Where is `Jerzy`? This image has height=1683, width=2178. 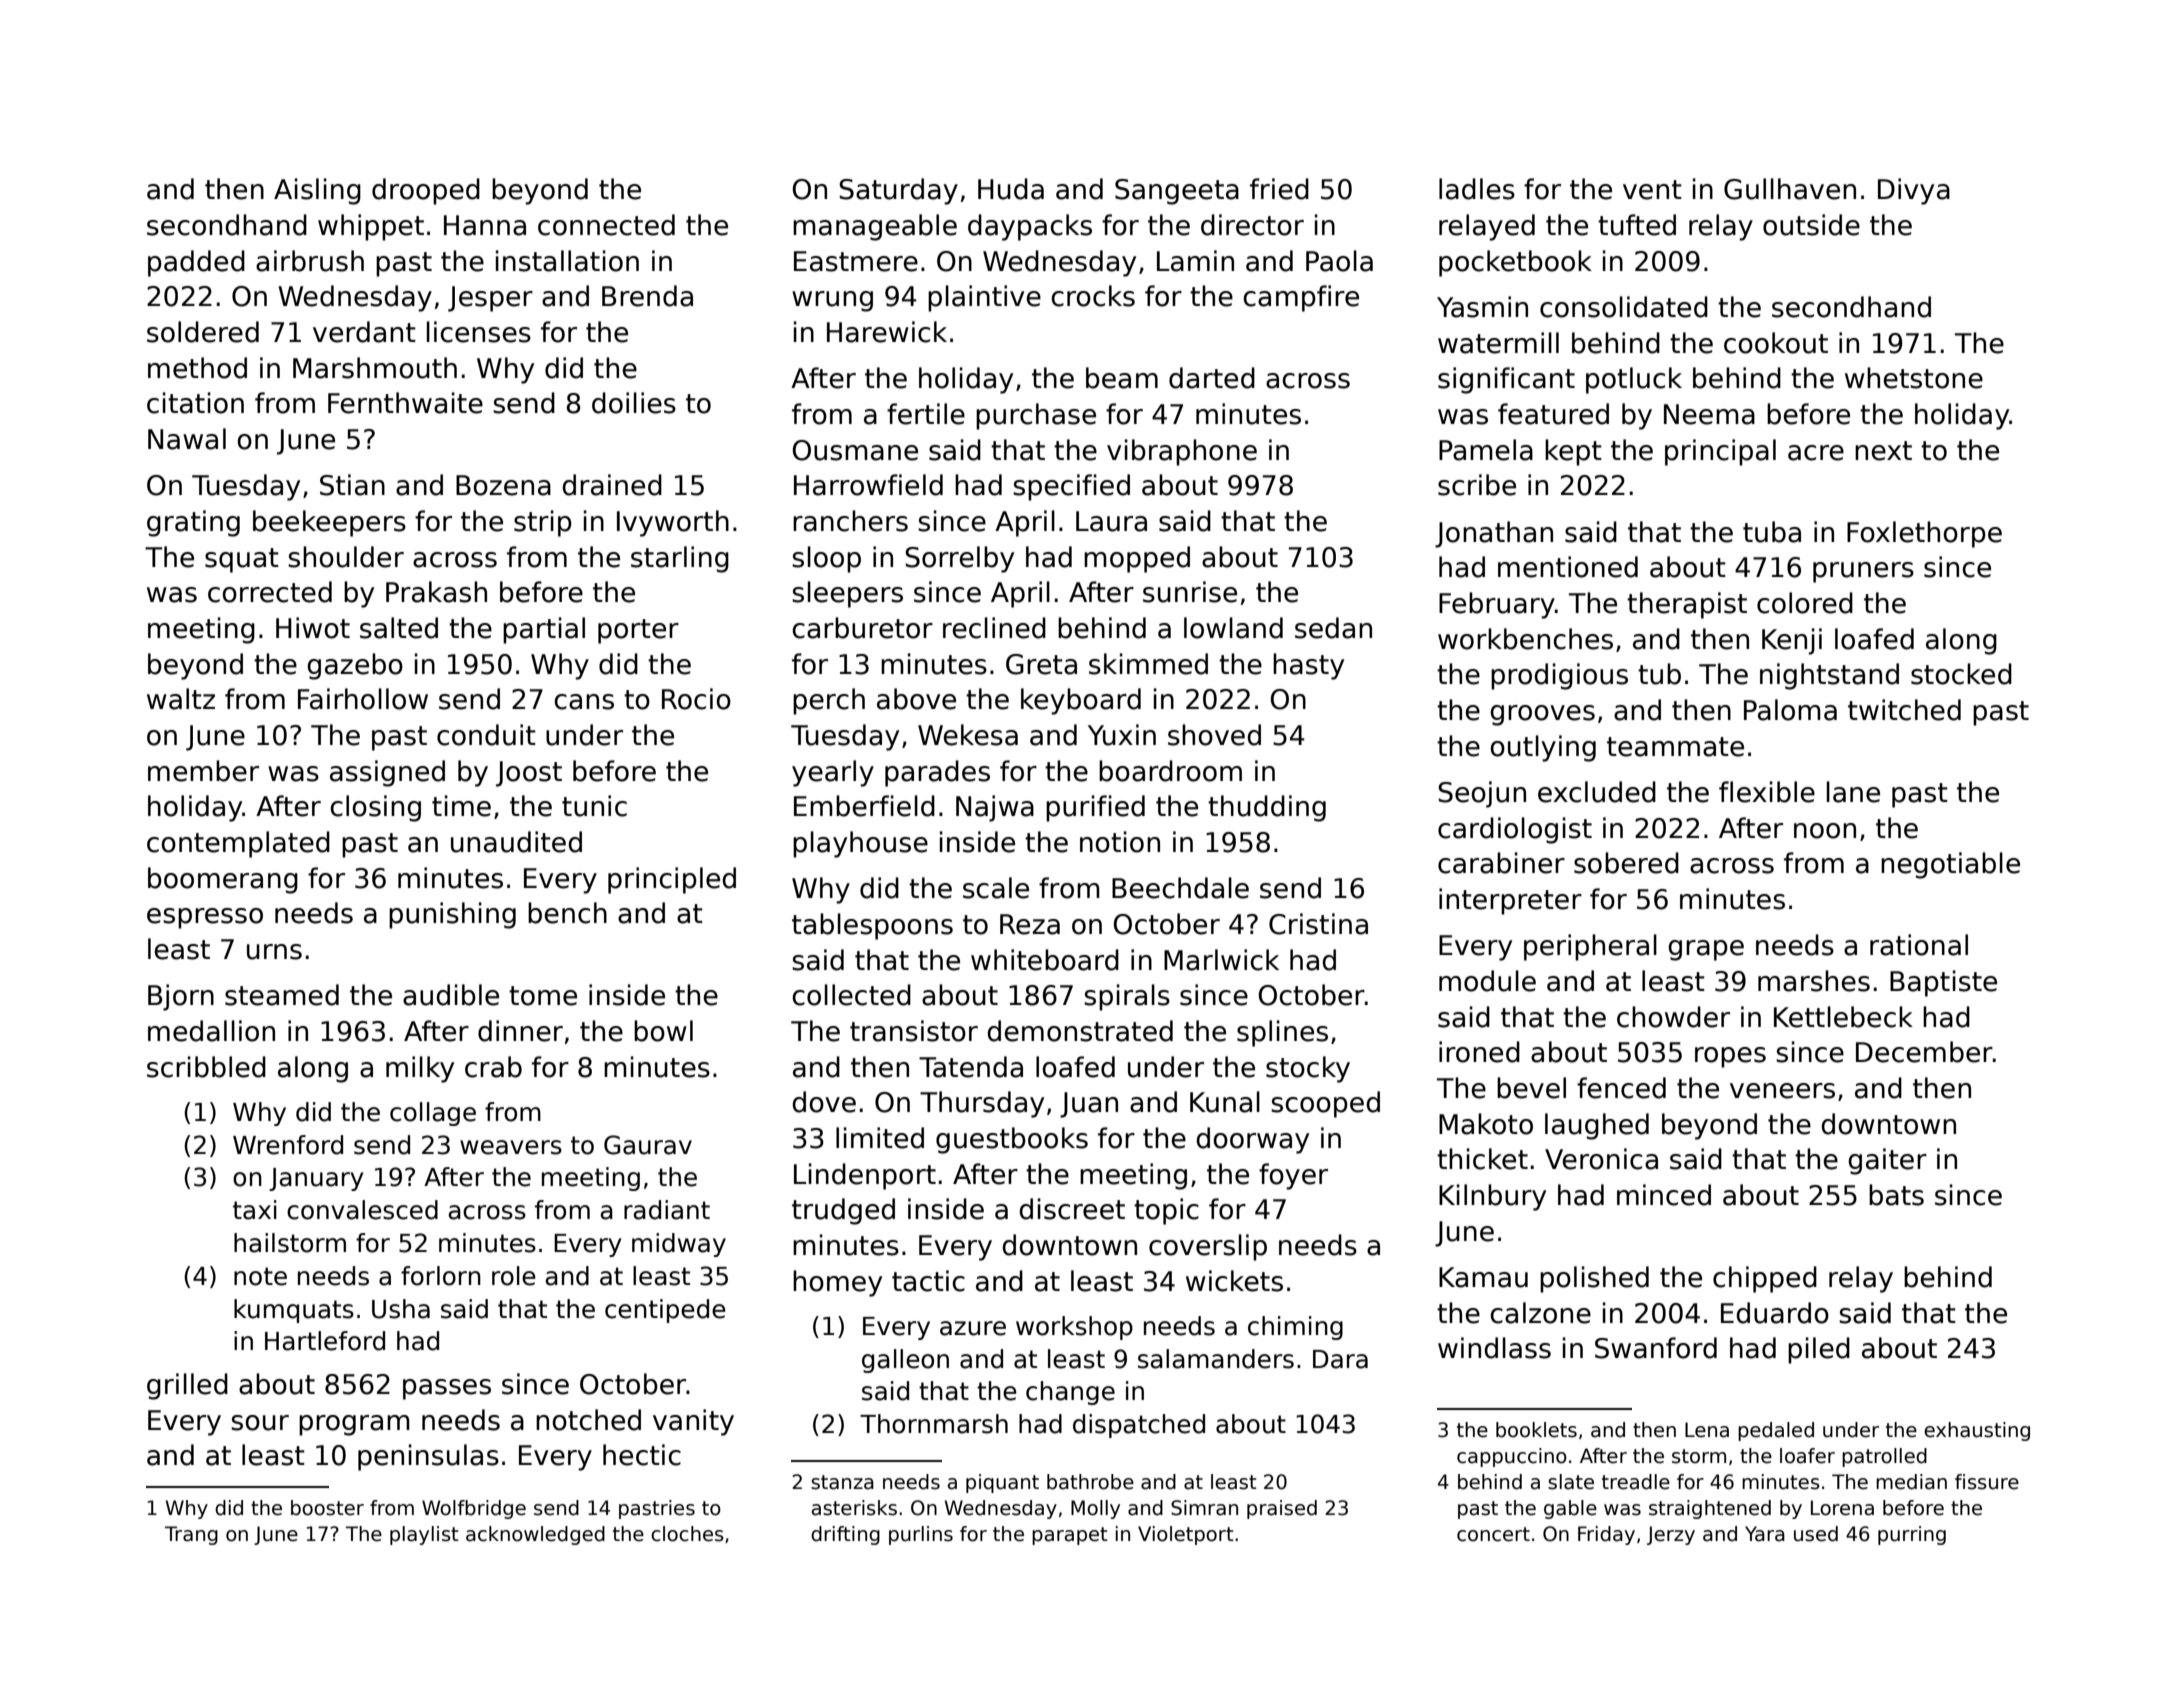 Jerzy is located at coordinates (1671, 1535).
